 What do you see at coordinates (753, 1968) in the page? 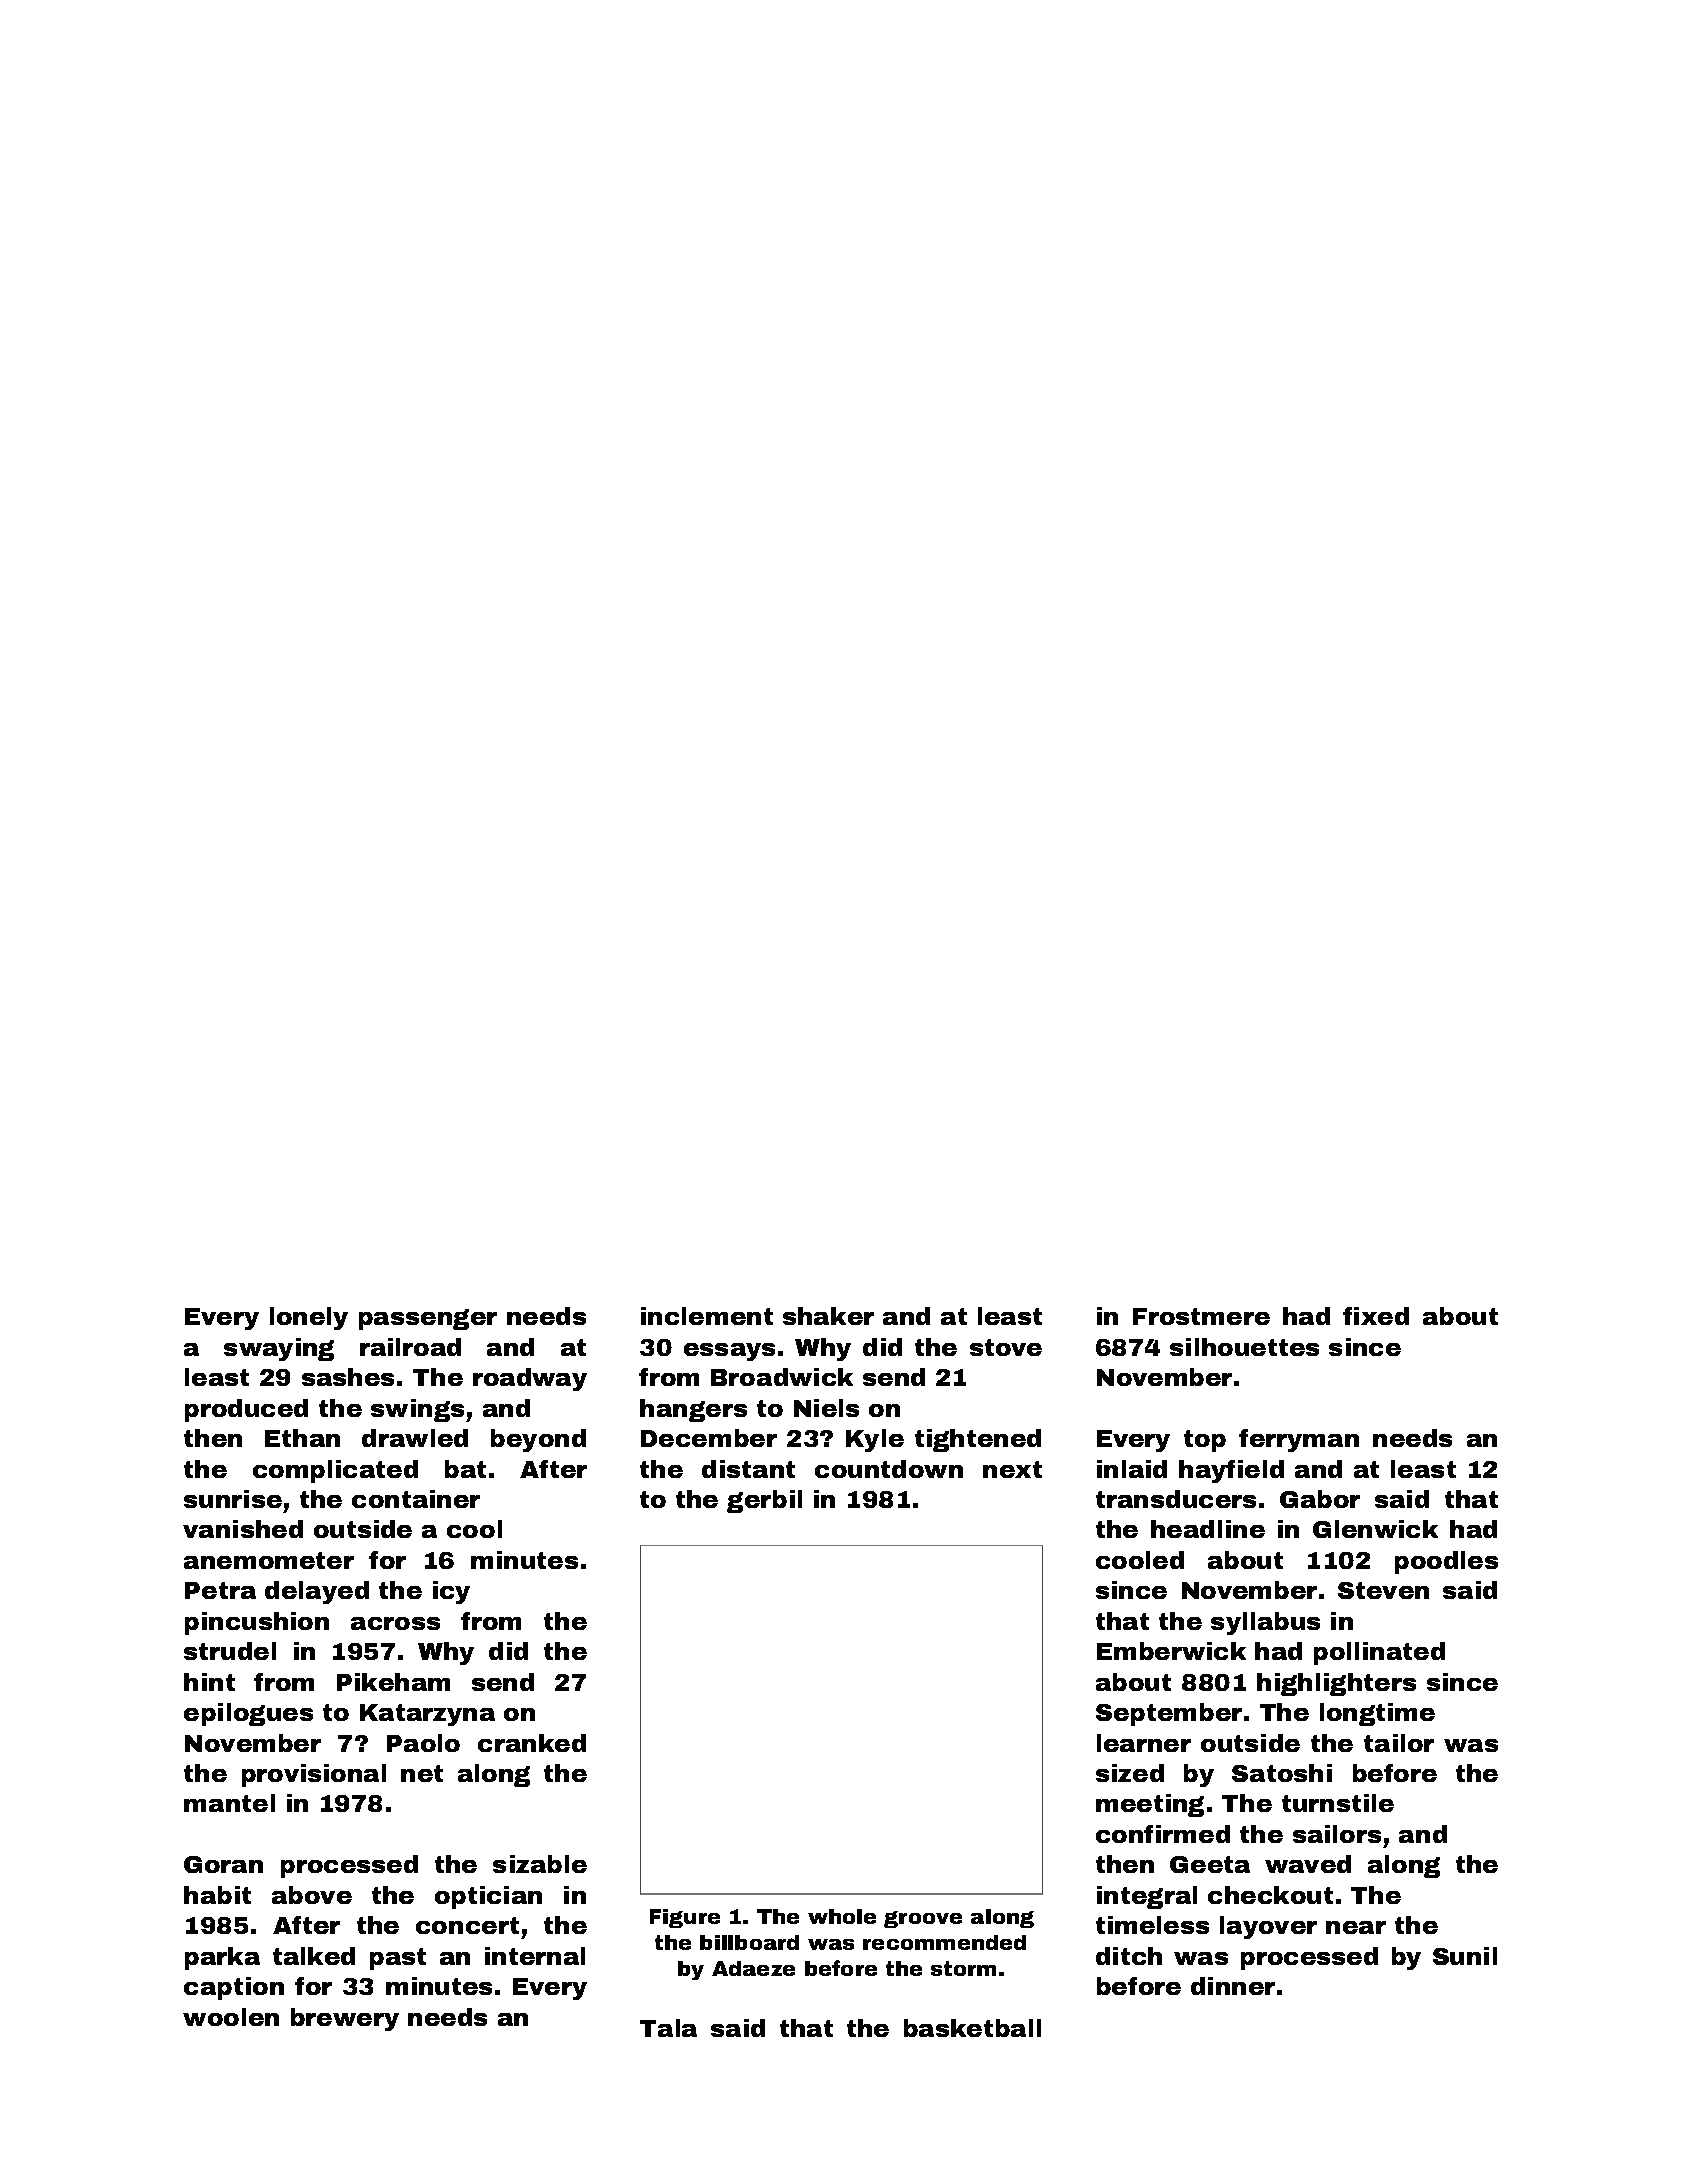
I see `Adaeze` at bounding box center [753, 1968].
